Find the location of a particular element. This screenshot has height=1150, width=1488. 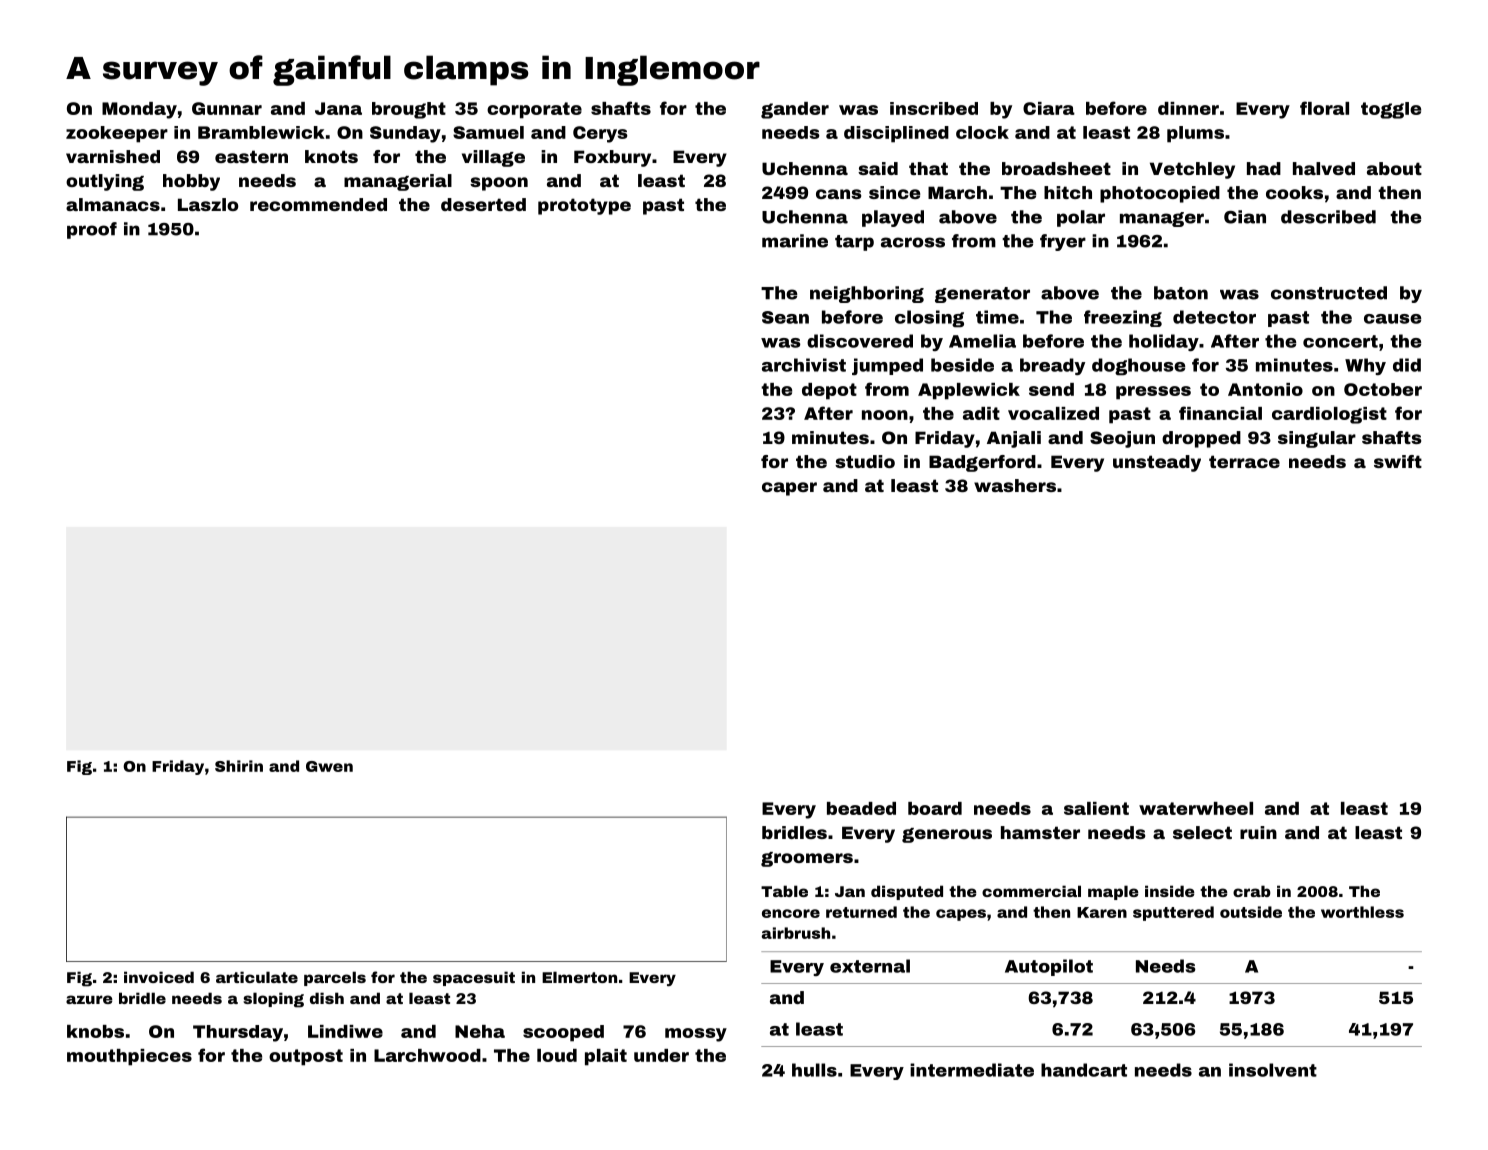

mossy is located at coordinates (696, 1035).
